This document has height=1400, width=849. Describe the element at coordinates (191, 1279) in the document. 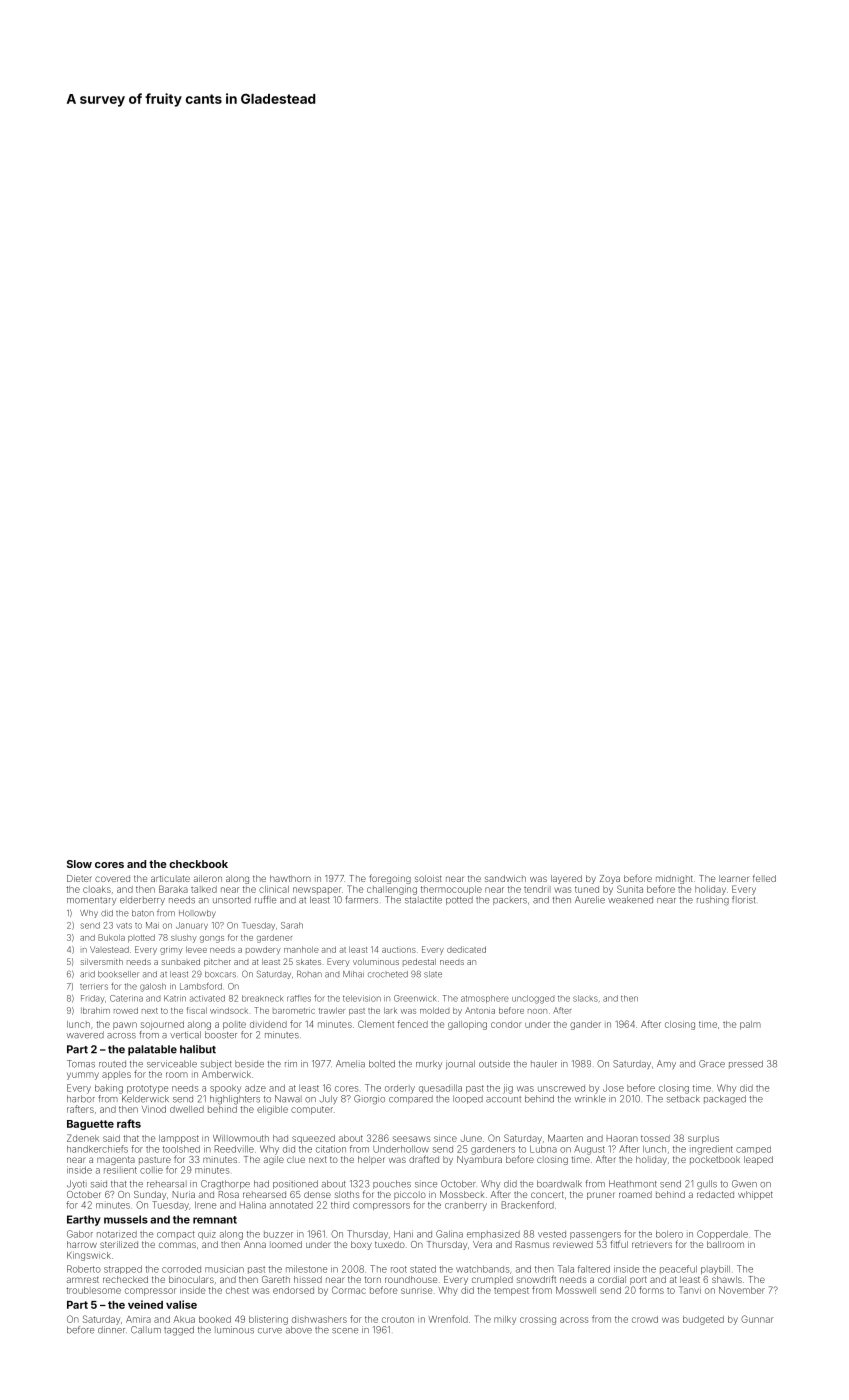

I see `binoculars` at that location.
